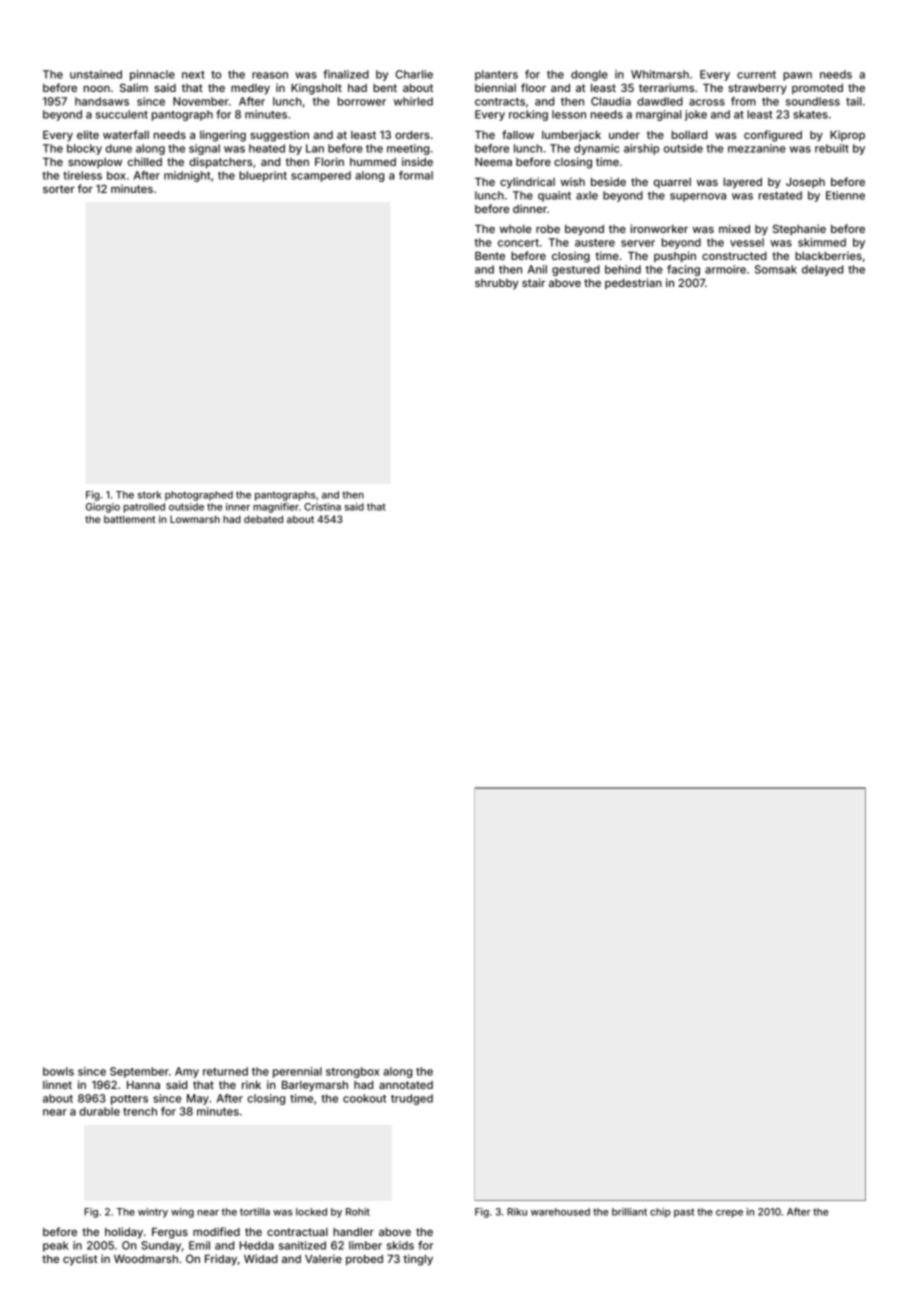  What do you see at coordinates (358, 1212) in the image?
I see `Rohit` at bounding box center [358, 1212].
